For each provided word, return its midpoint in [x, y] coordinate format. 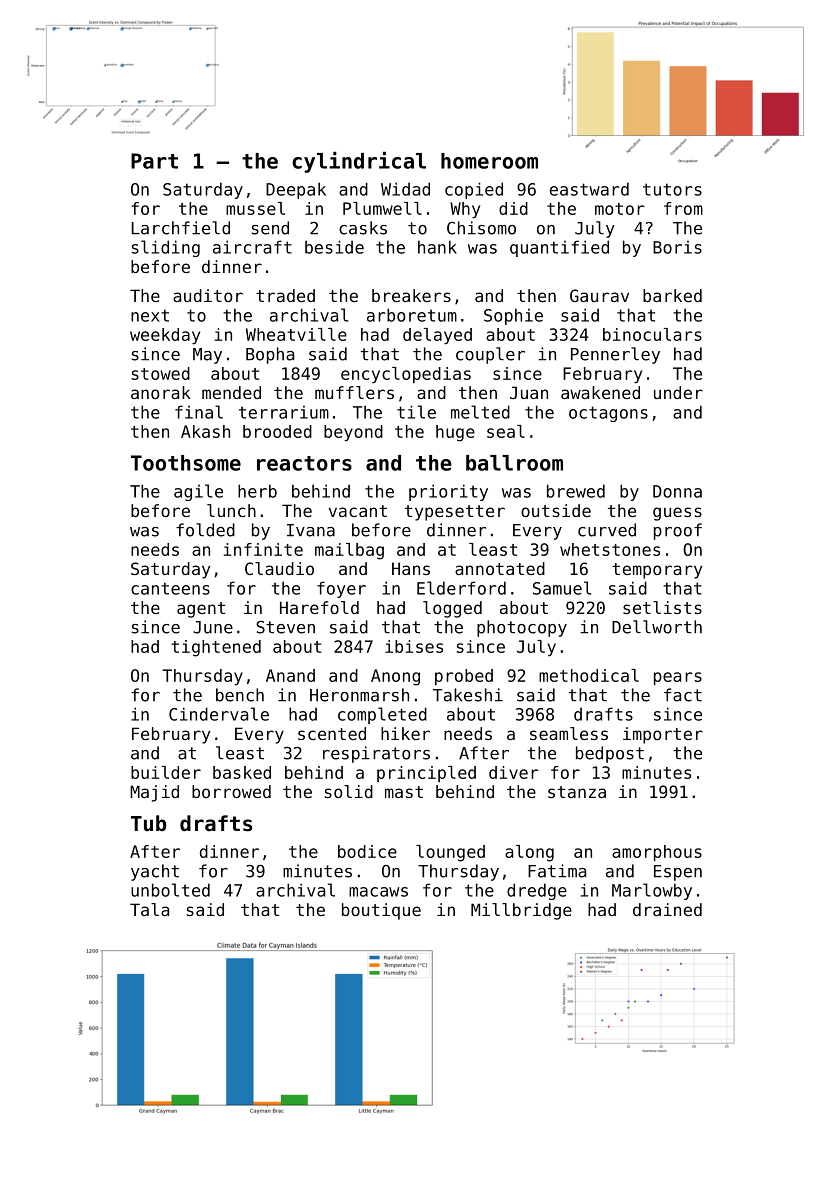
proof [678, 531]
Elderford [461, 588]
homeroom [489, 161]
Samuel [562, 588]
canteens [170, 588]
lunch [231, 510]
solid [349, 791]
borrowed [231, 791]
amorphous [657, 853]
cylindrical [359, 162]
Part [154, 161]
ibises [414, 646]
